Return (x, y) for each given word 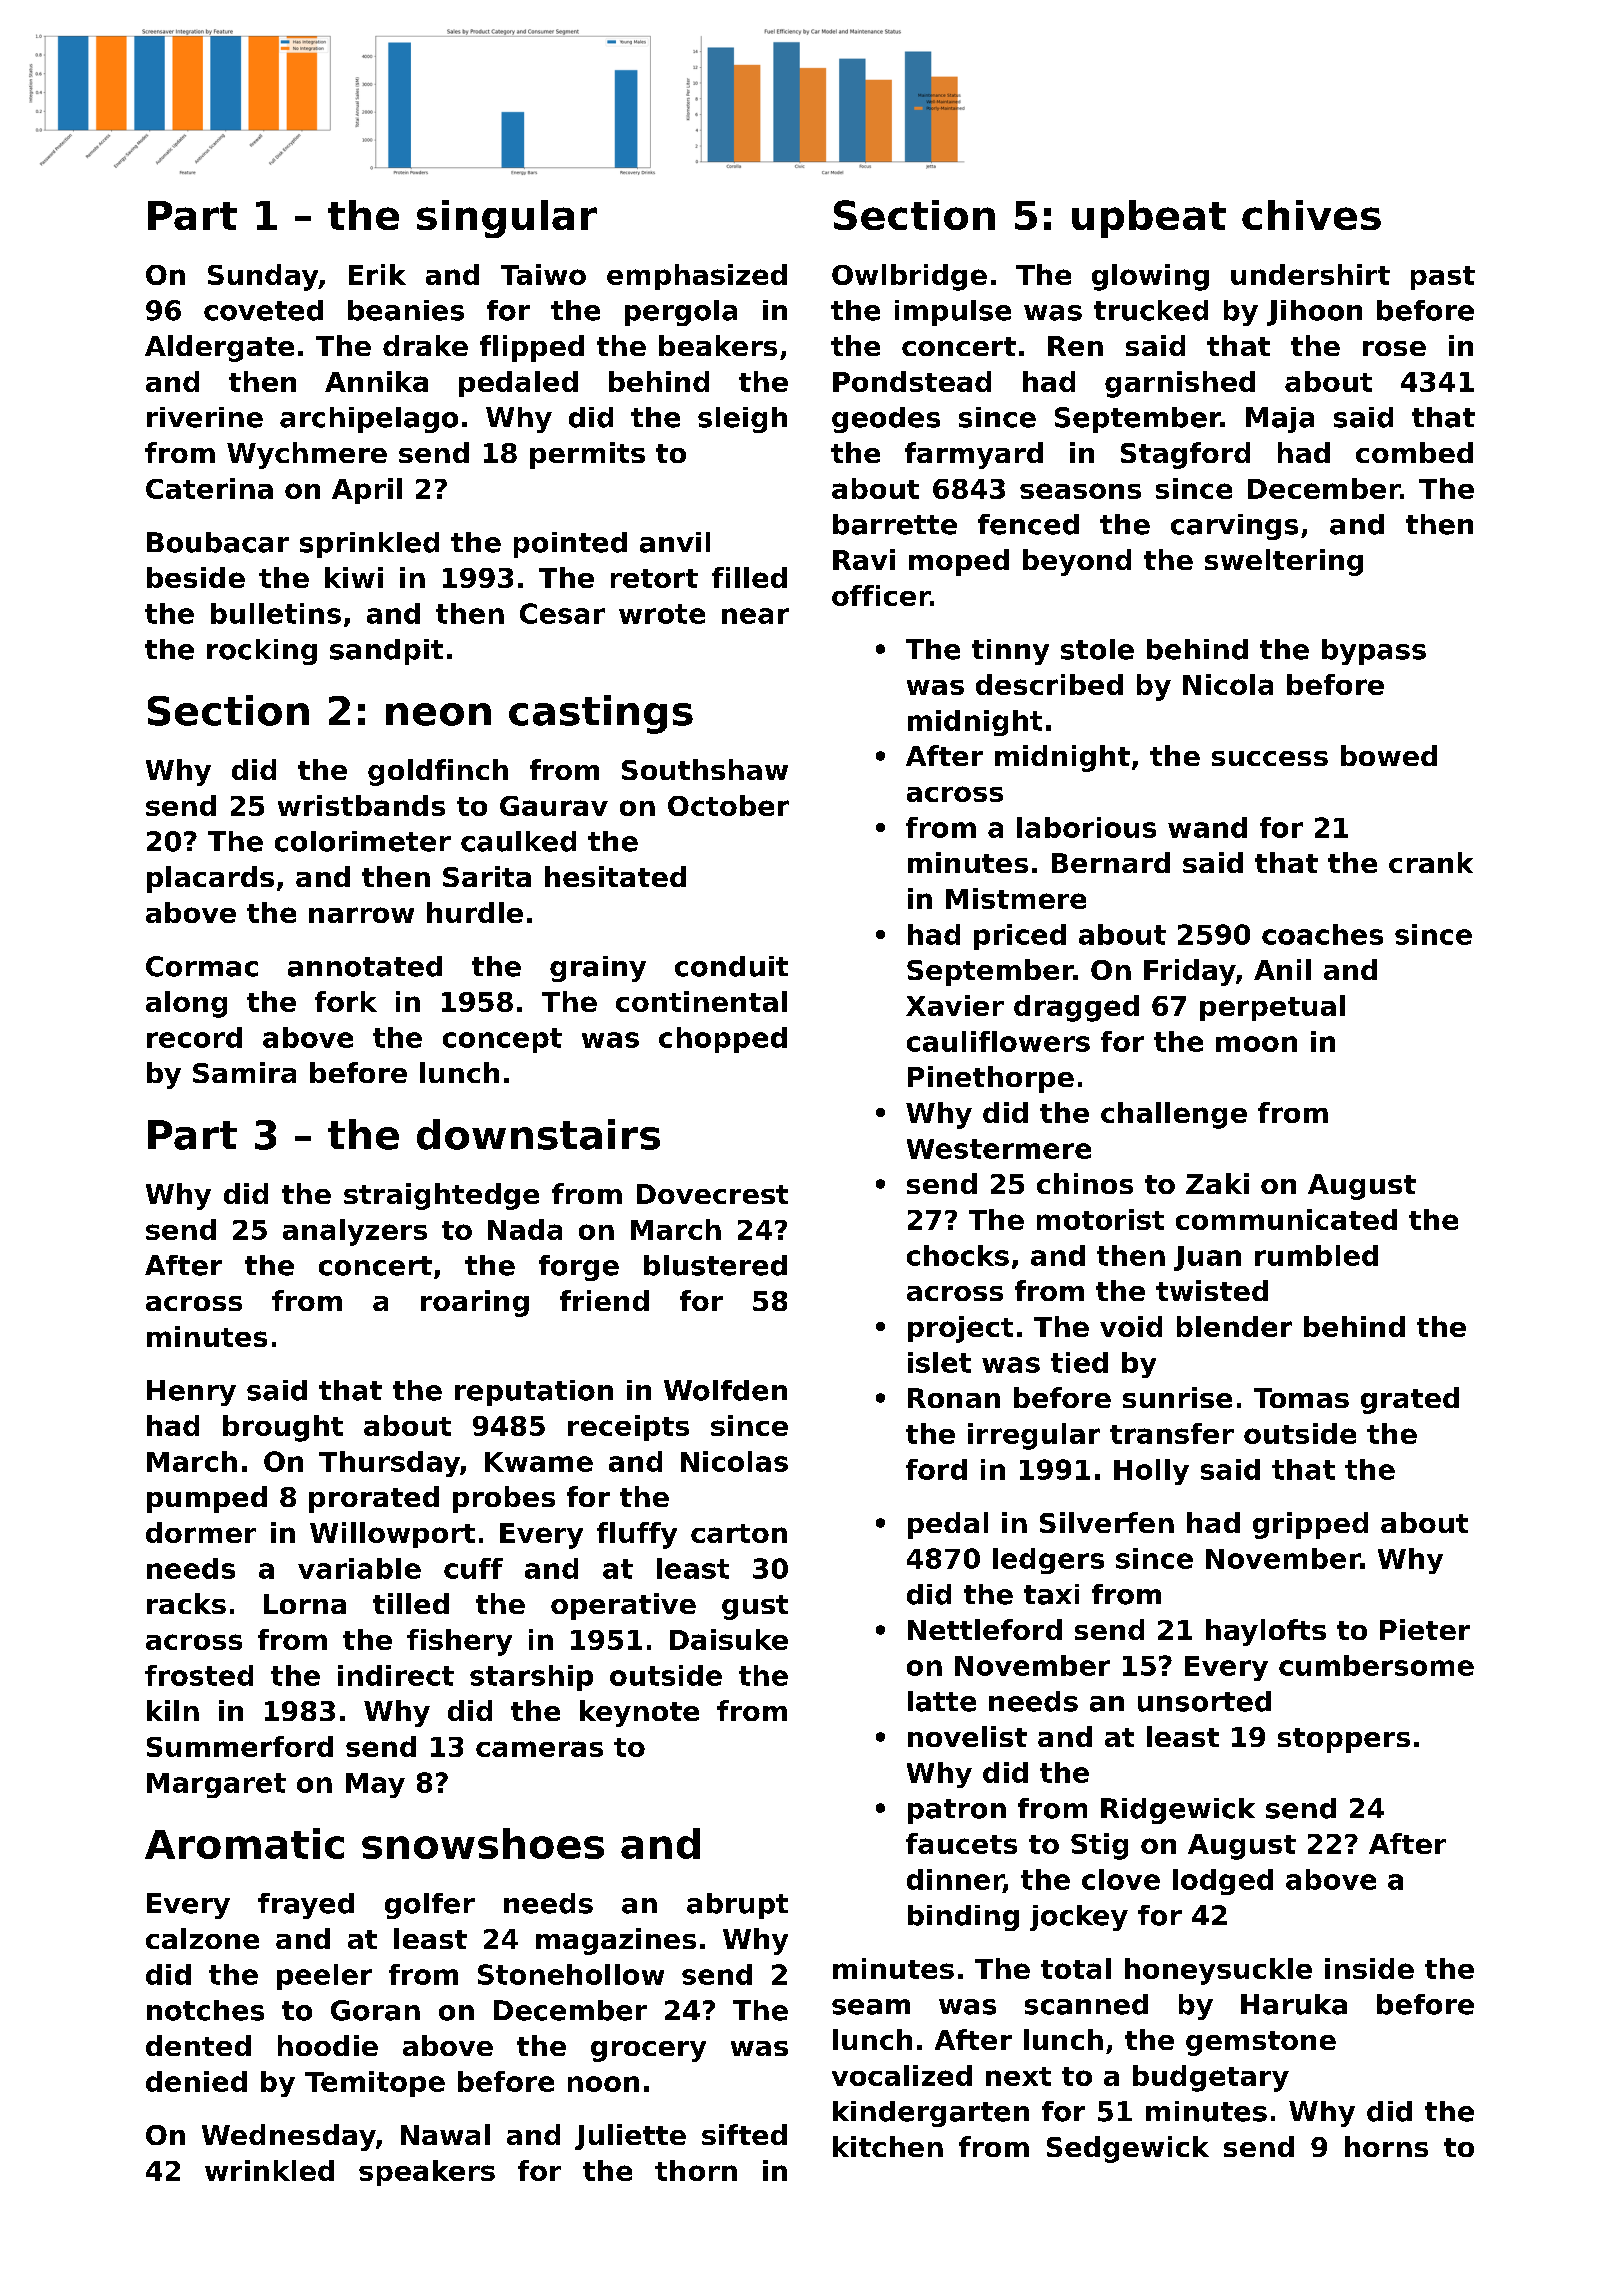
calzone (202, 1938)
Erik (377, 274)
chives (1311, 215)
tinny (1010, 652)
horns (1386, 2146)
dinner (955, 1879)
